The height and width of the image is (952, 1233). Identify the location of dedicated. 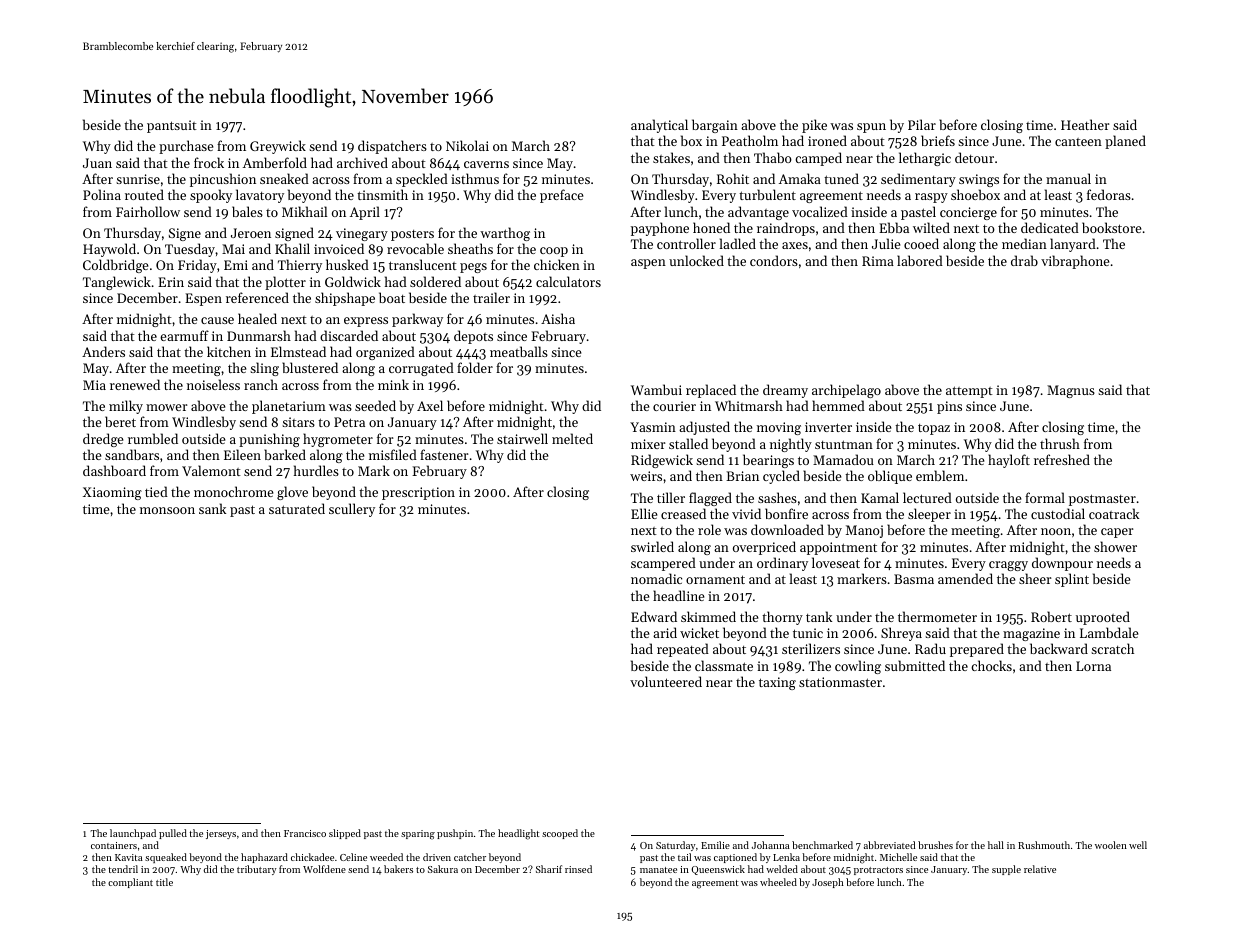
(1050, 227).
